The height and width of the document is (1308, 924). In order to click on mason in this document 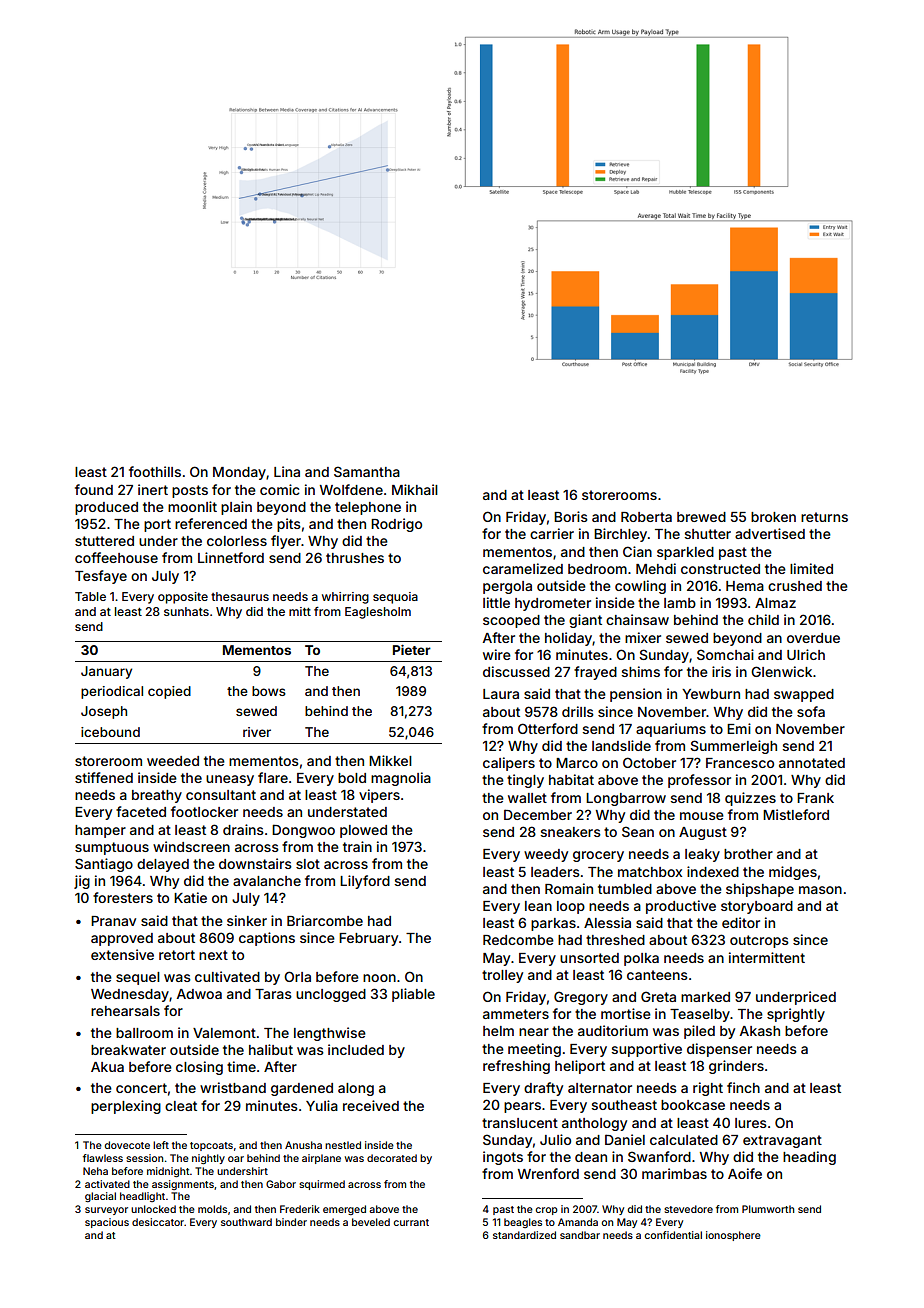, I will do `click(820, 890)`.
